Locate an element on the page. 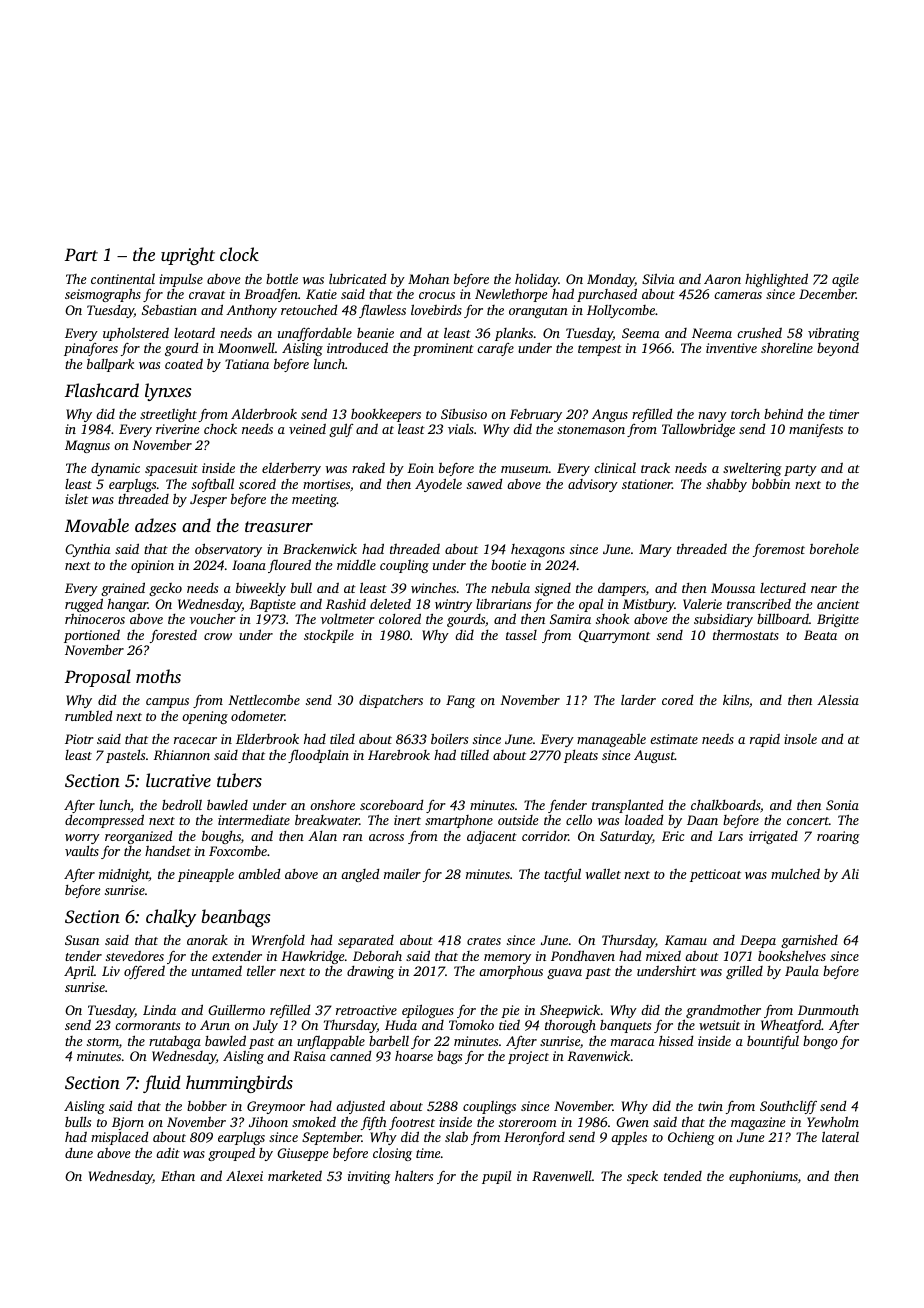 This document has width=924, height=1308. tended is located at coordinates (683, 1175).
